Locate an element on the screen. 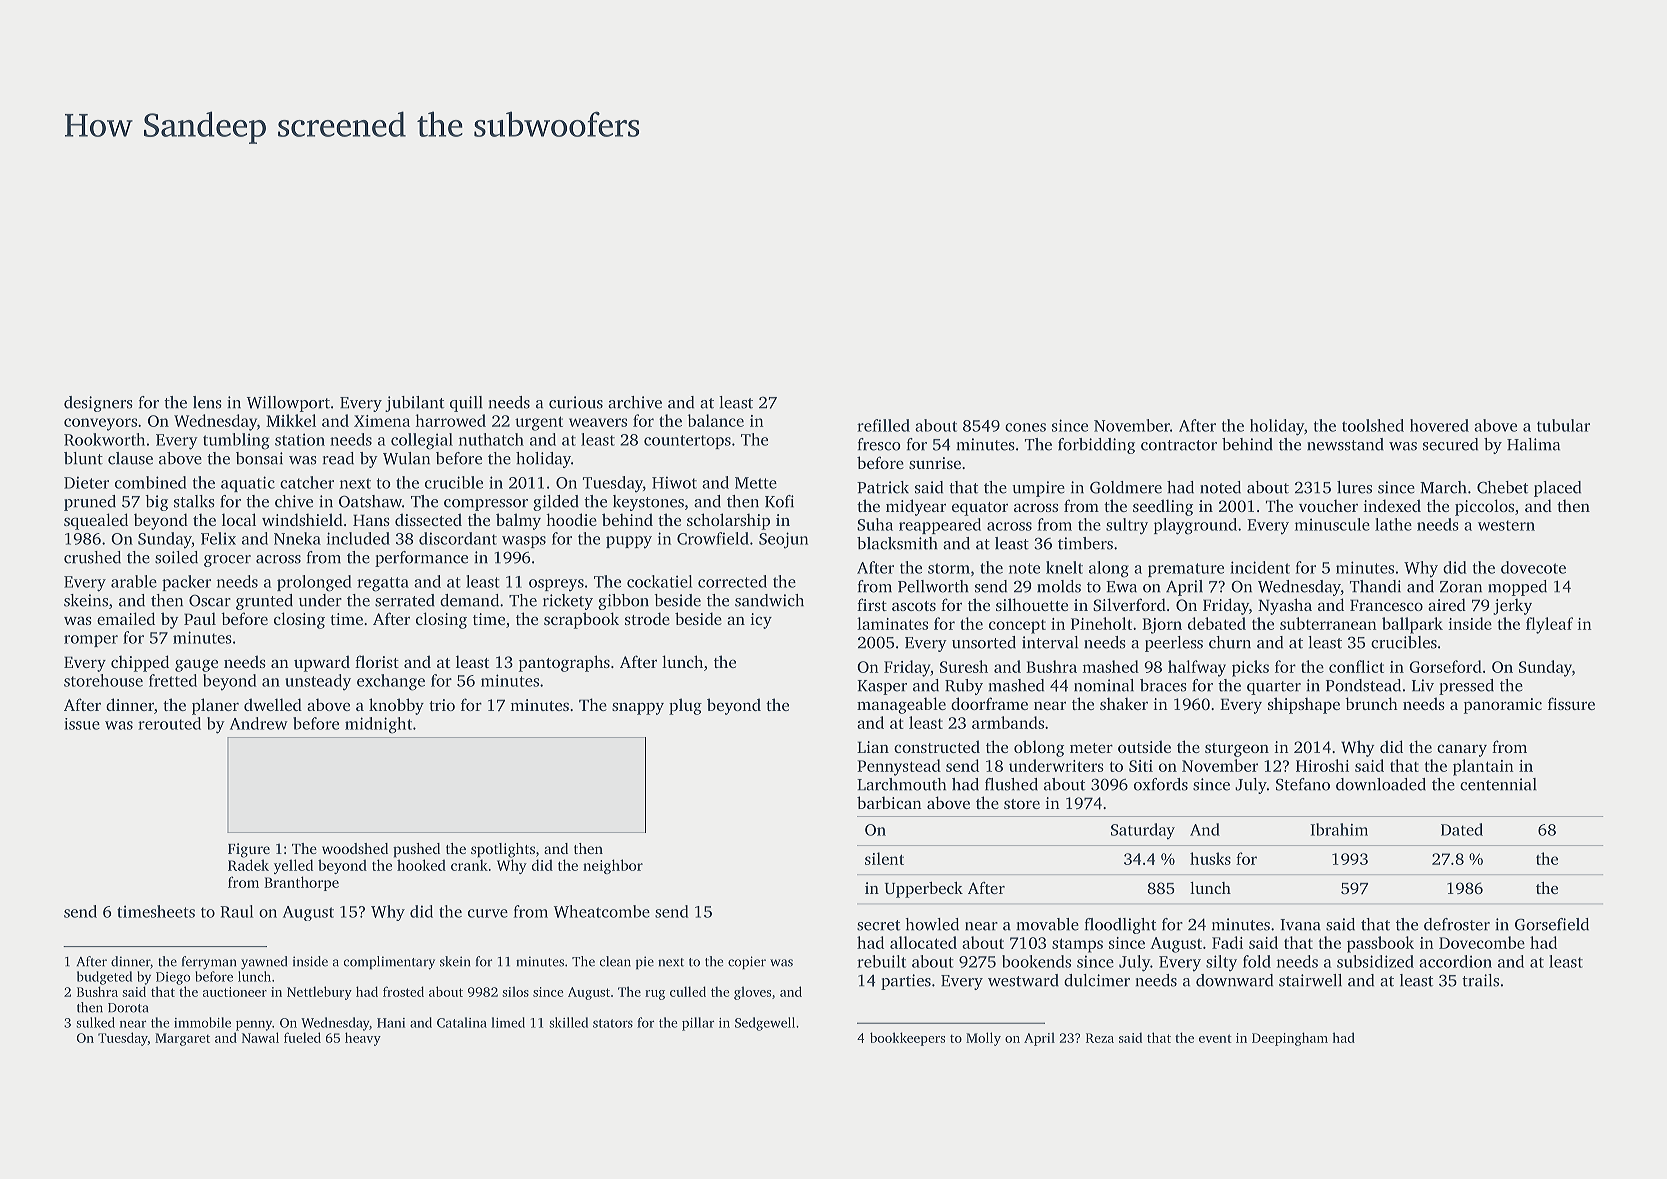  complimentary is located at coordinates (389, 963).
